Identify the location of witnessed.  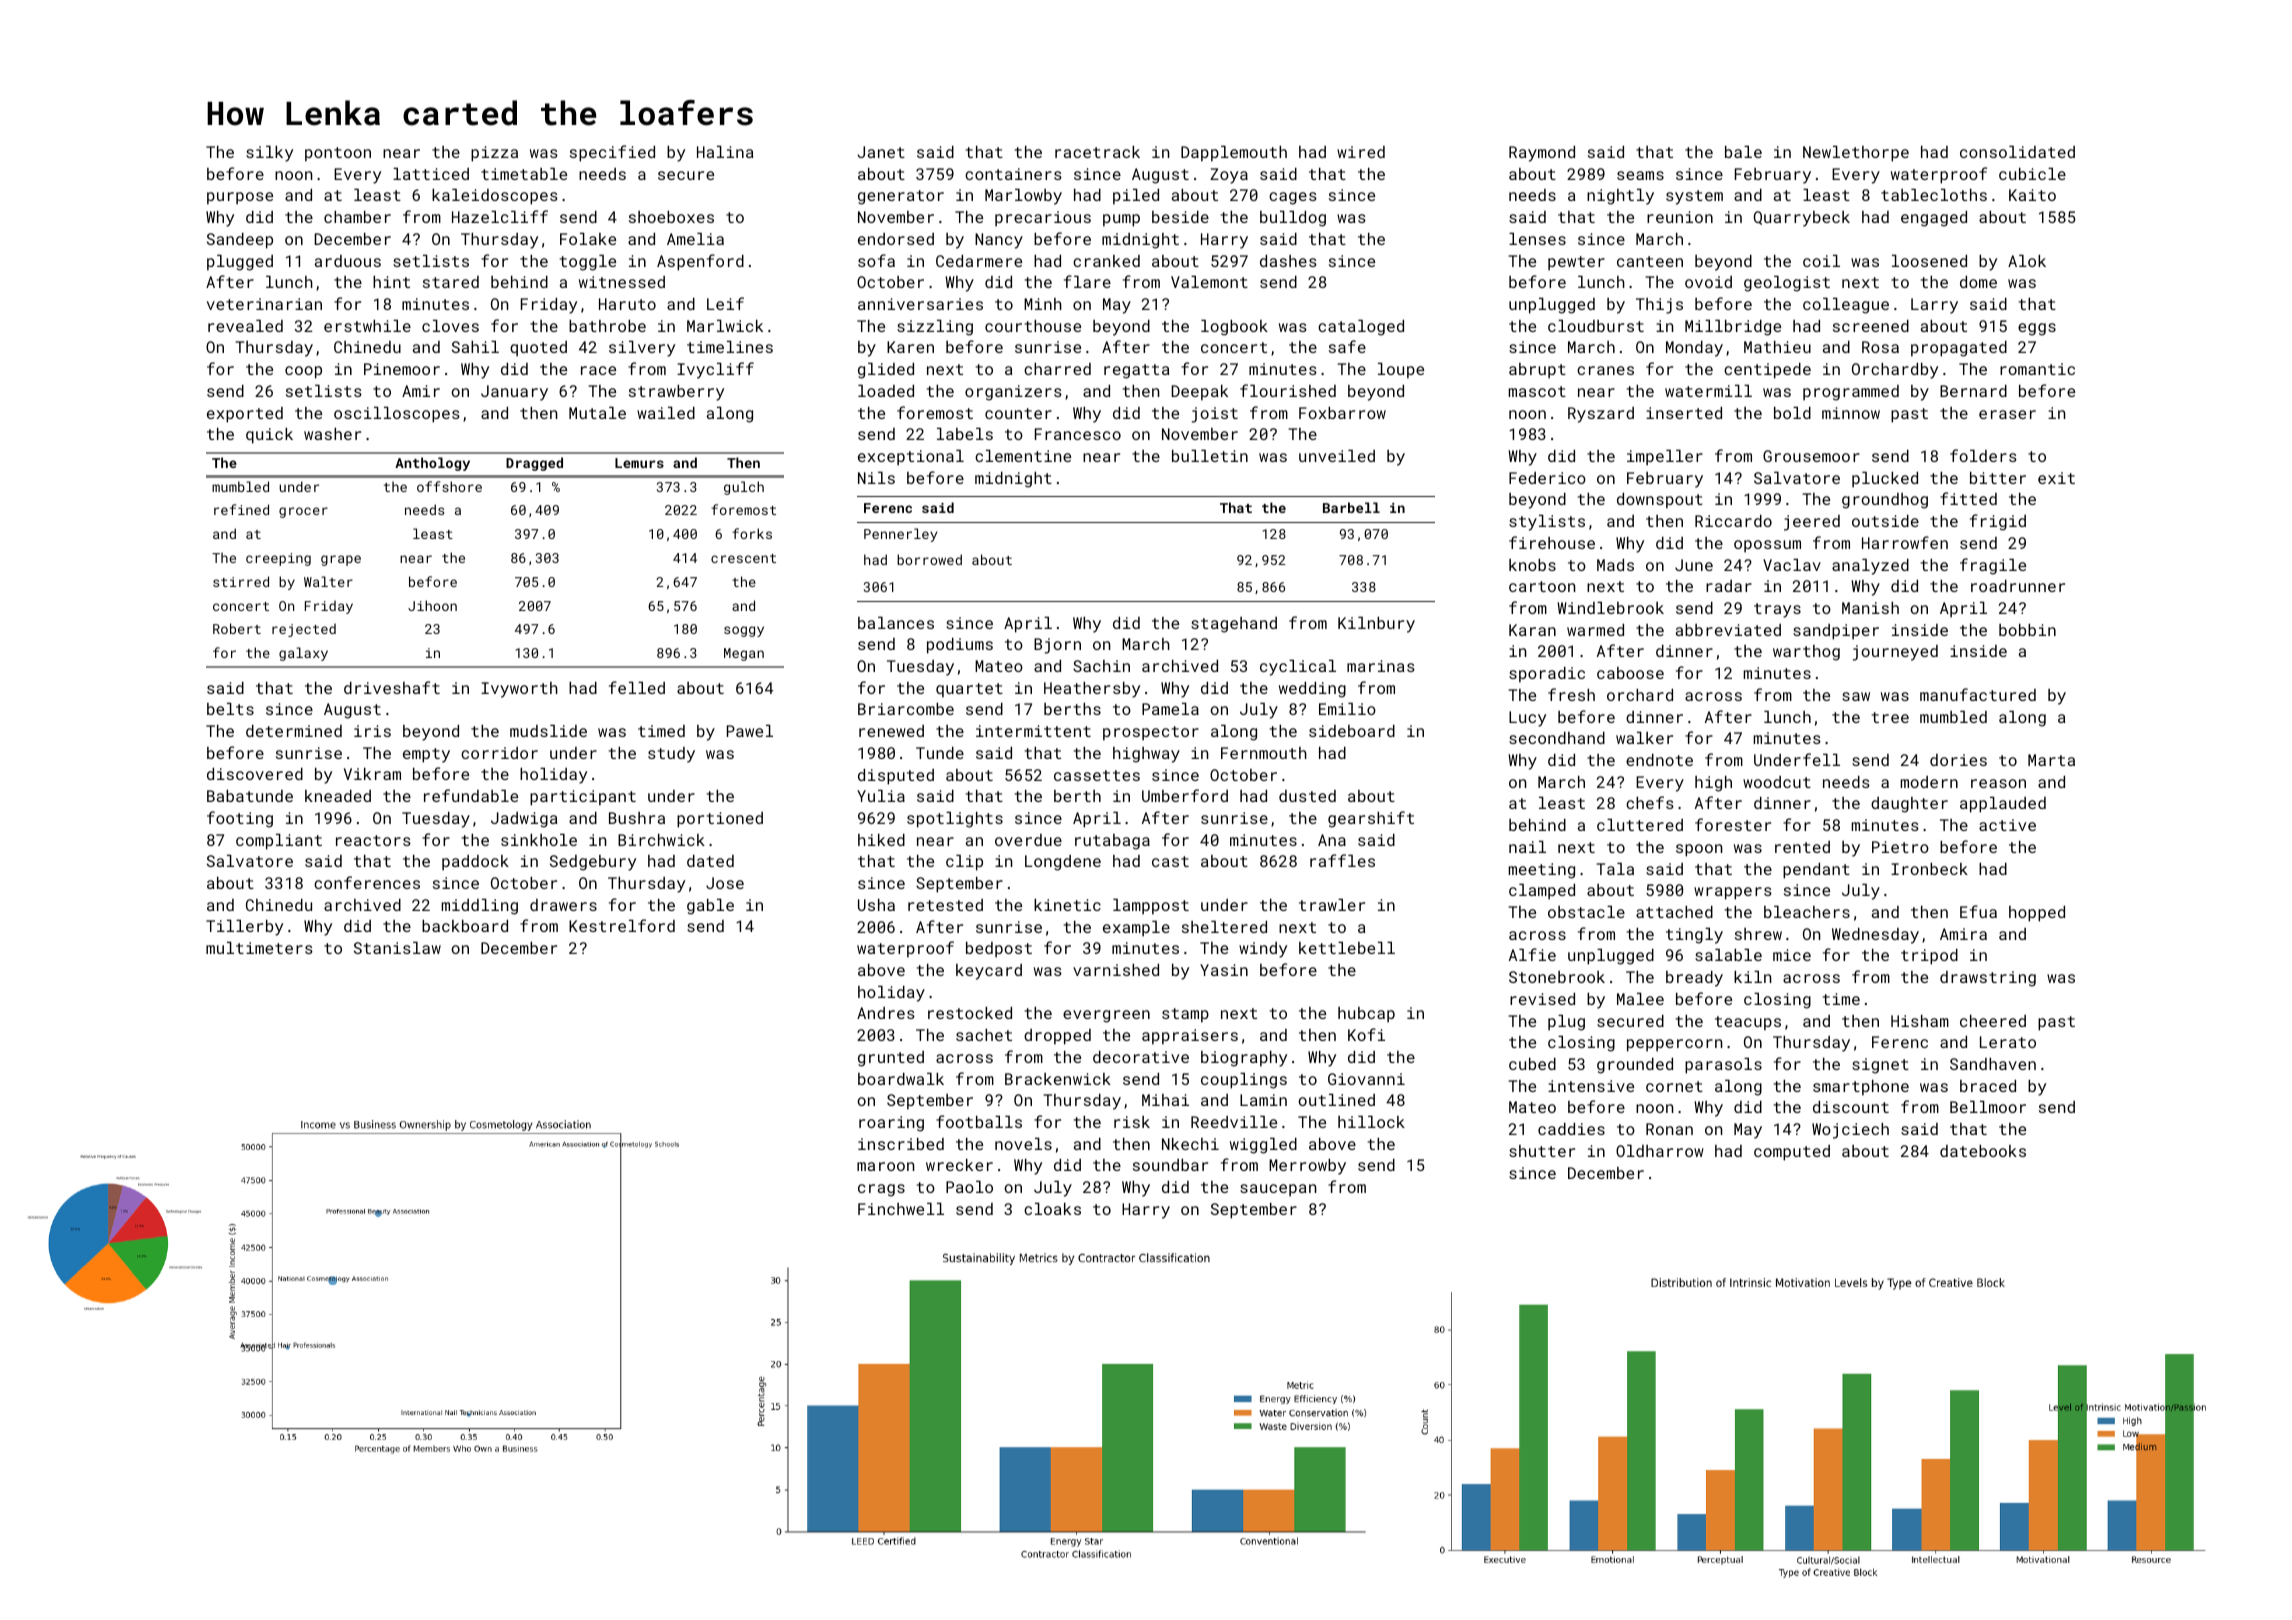
(622, 282).
